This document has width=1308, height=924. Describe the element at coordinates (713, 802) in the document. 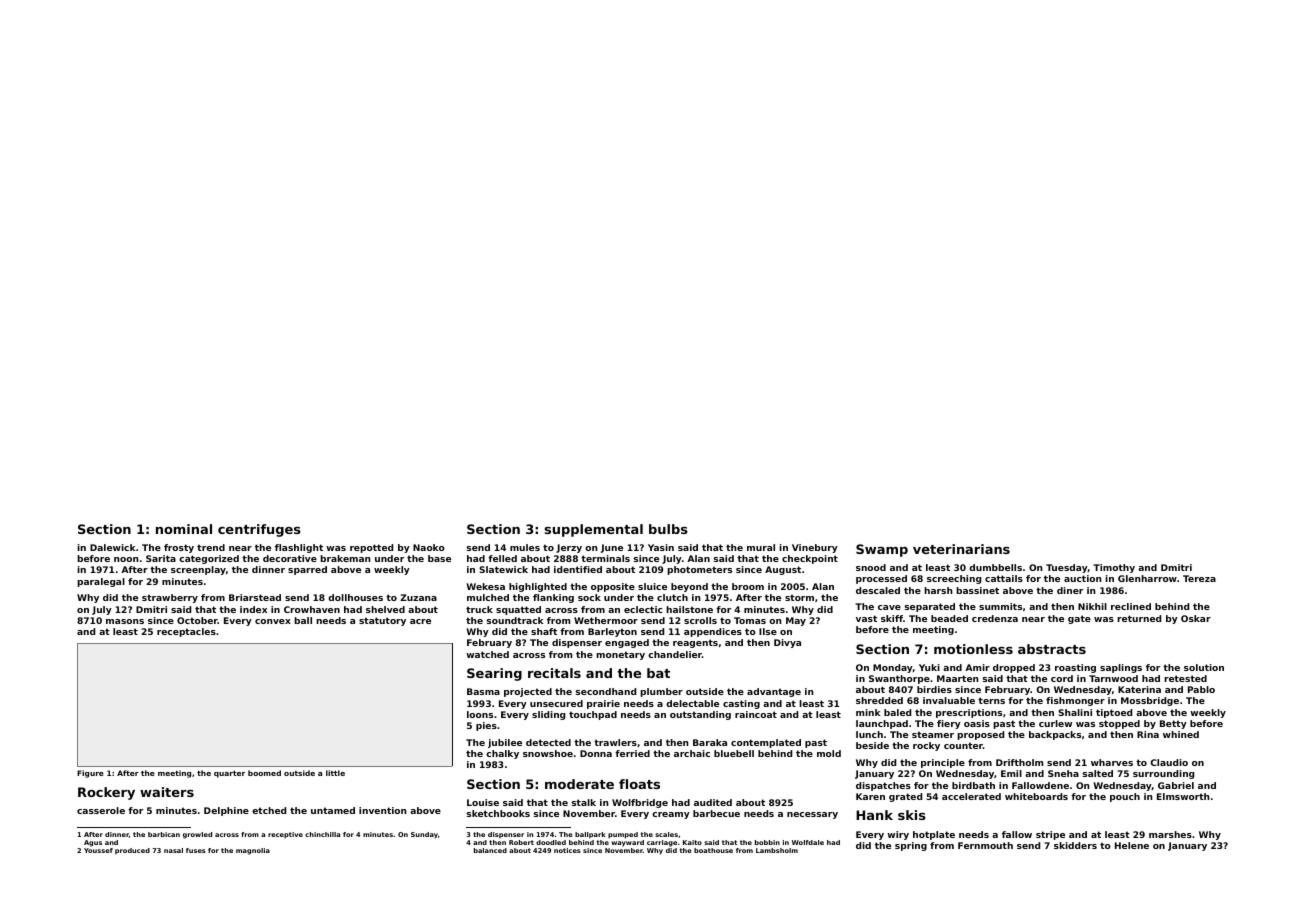

I see `audited` at that location.
